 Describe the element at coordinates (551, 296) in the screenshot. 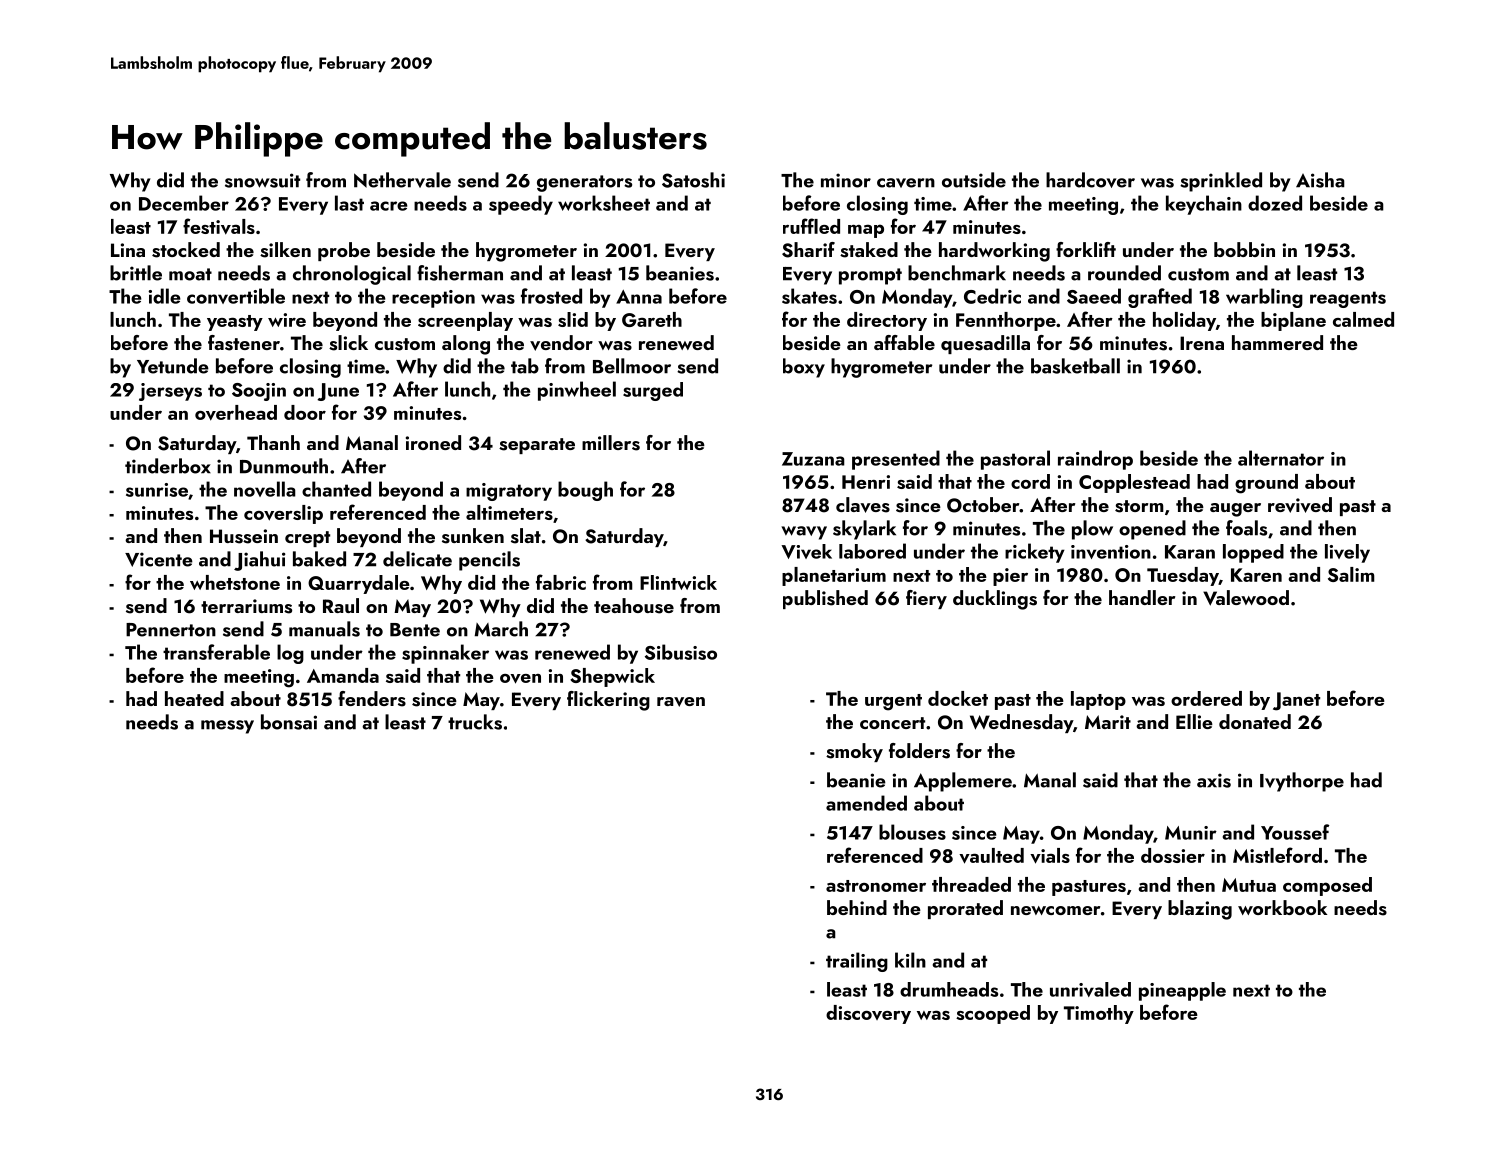

I see `frosted` at that location.
